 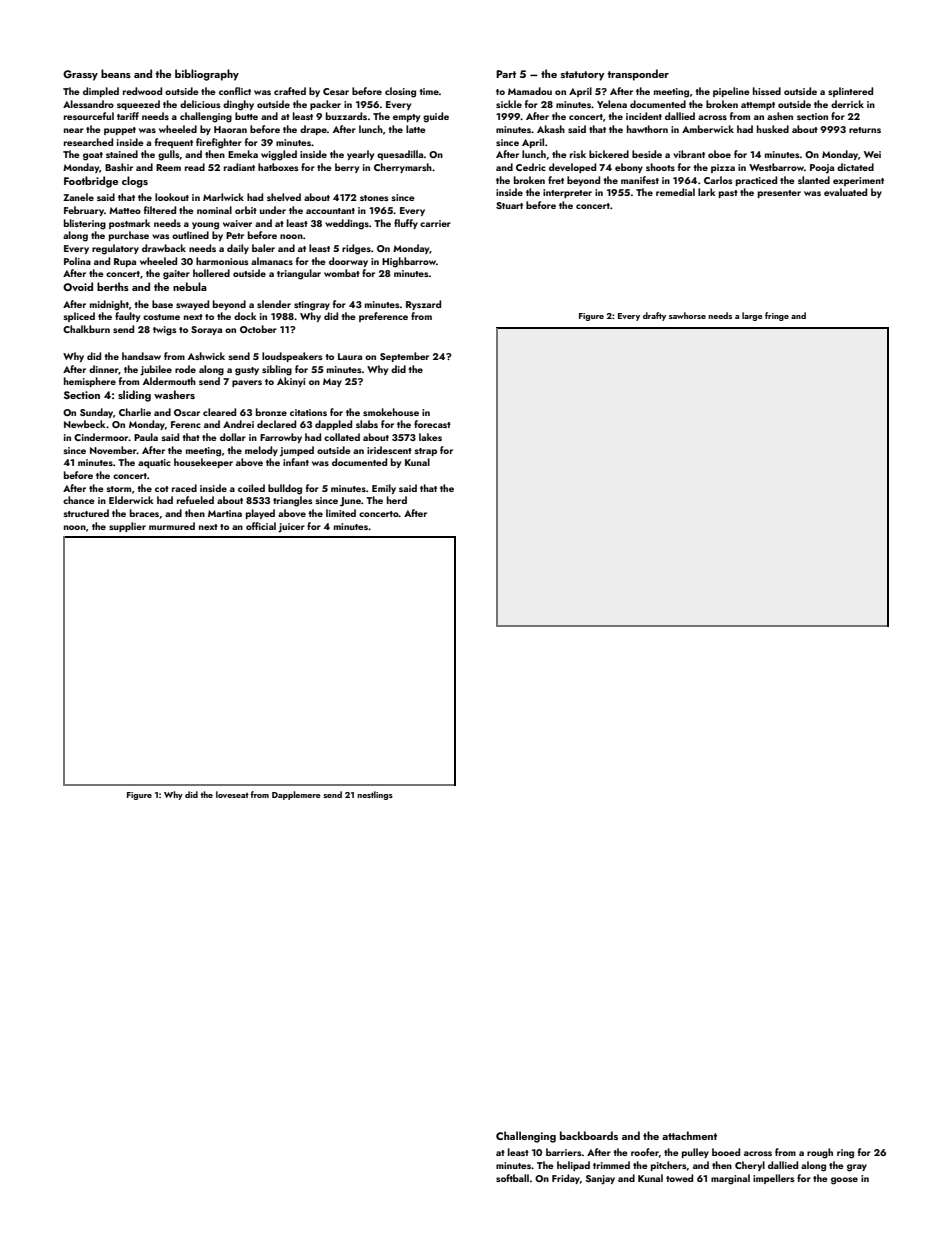 What do you see at coordinates (274, 304) in the document?
I see `slender` at bounding box center [274, 304].
